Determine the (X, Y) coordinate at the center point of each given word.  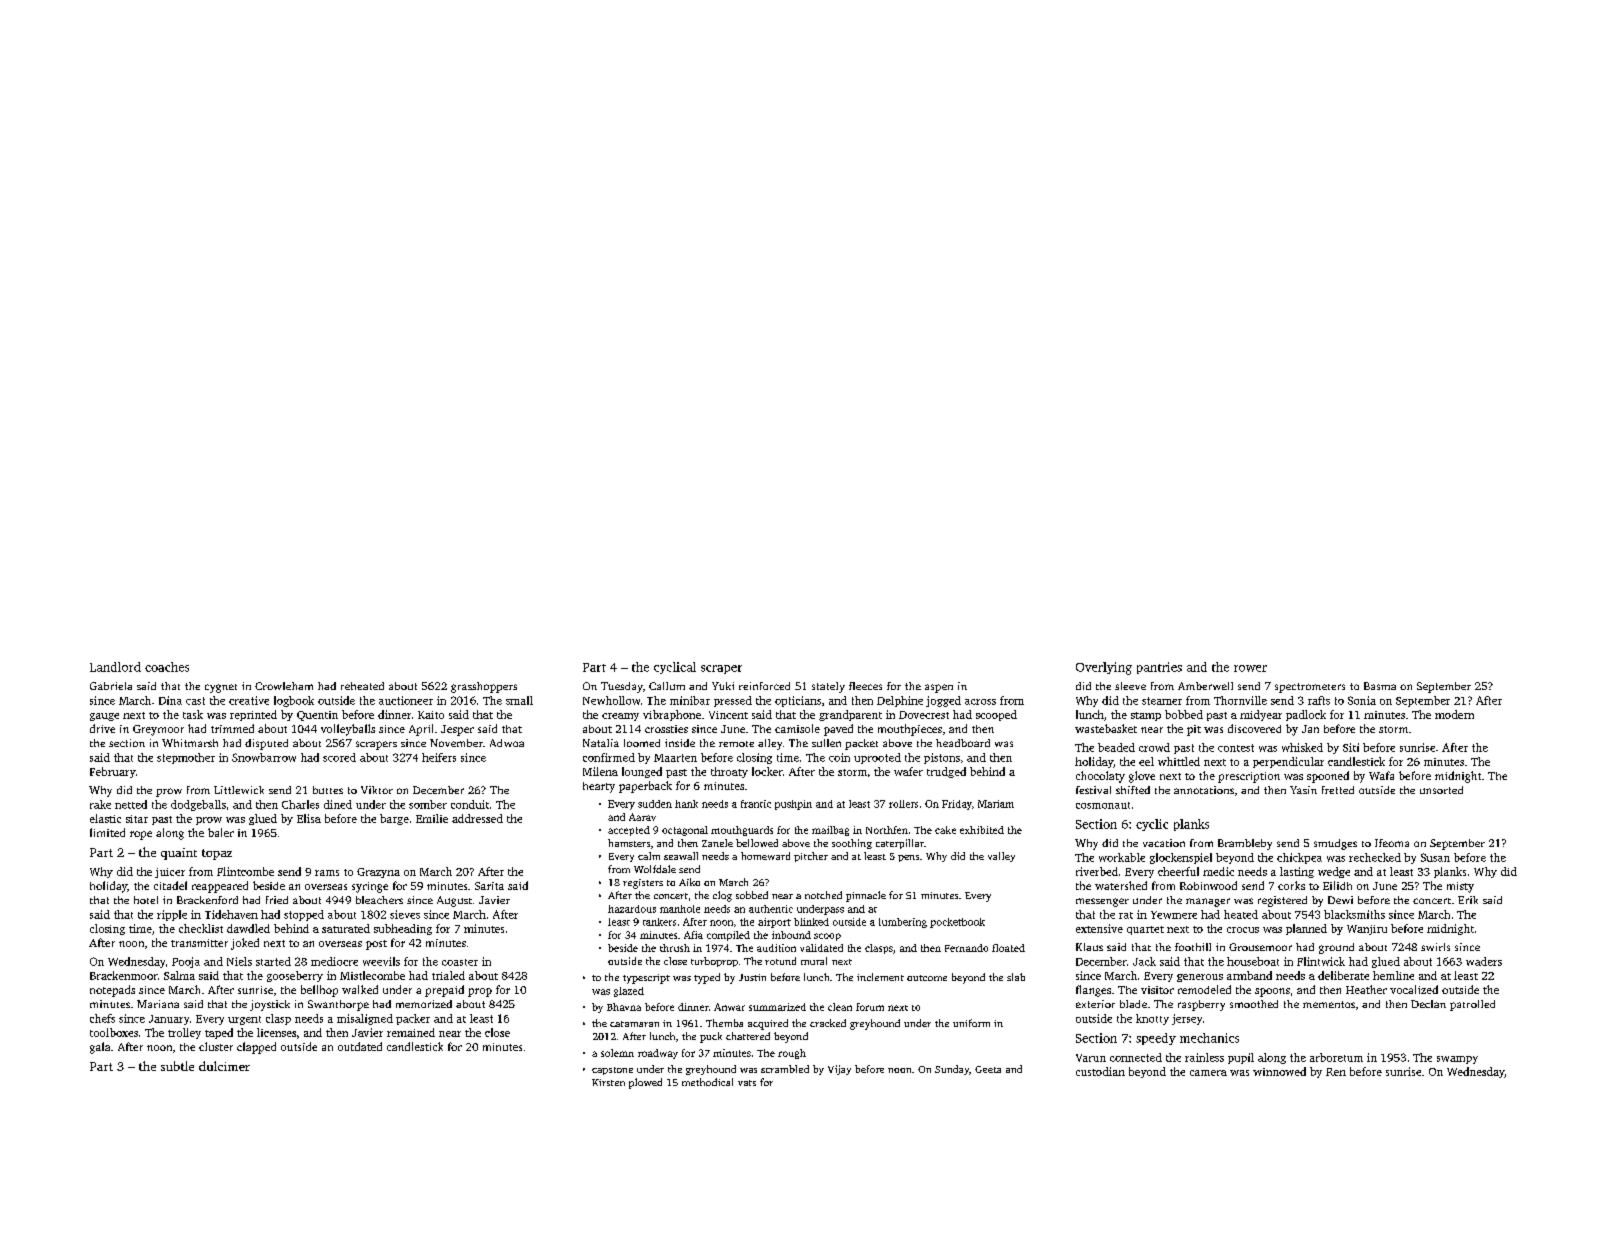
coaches (167, 667)
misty (1460, 887)
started (273, 961)
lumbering (903, 923)
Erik (1468, 900)
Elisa (309, 818)
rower (1250, 668)
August (454, 901)
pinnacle (866, 896)
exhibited (982, 830)
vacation (1164, 843)
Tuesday (622, 687)
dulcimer (224, 1066)
